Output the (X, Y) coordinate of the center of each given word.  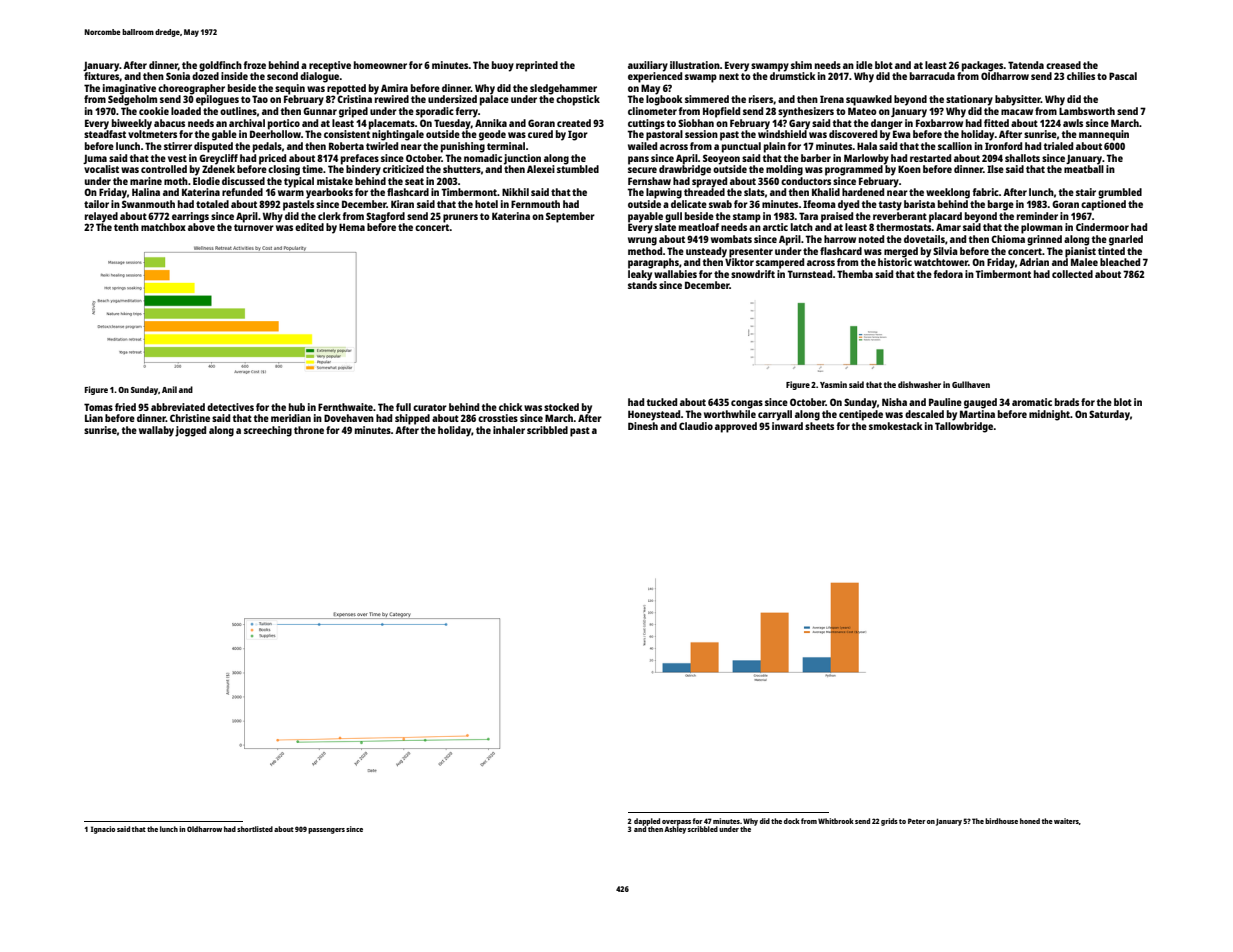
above (201, 227)
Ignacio (103, 830)
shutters (462, 169)
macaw (1017, 112)
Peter (917, 821)
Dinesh (643, 426)
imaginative (129, 89)
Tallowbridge (964, 427)
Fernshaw (649, 181)
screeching (268, 431)
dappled (647, 822)
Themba (855, 274)
